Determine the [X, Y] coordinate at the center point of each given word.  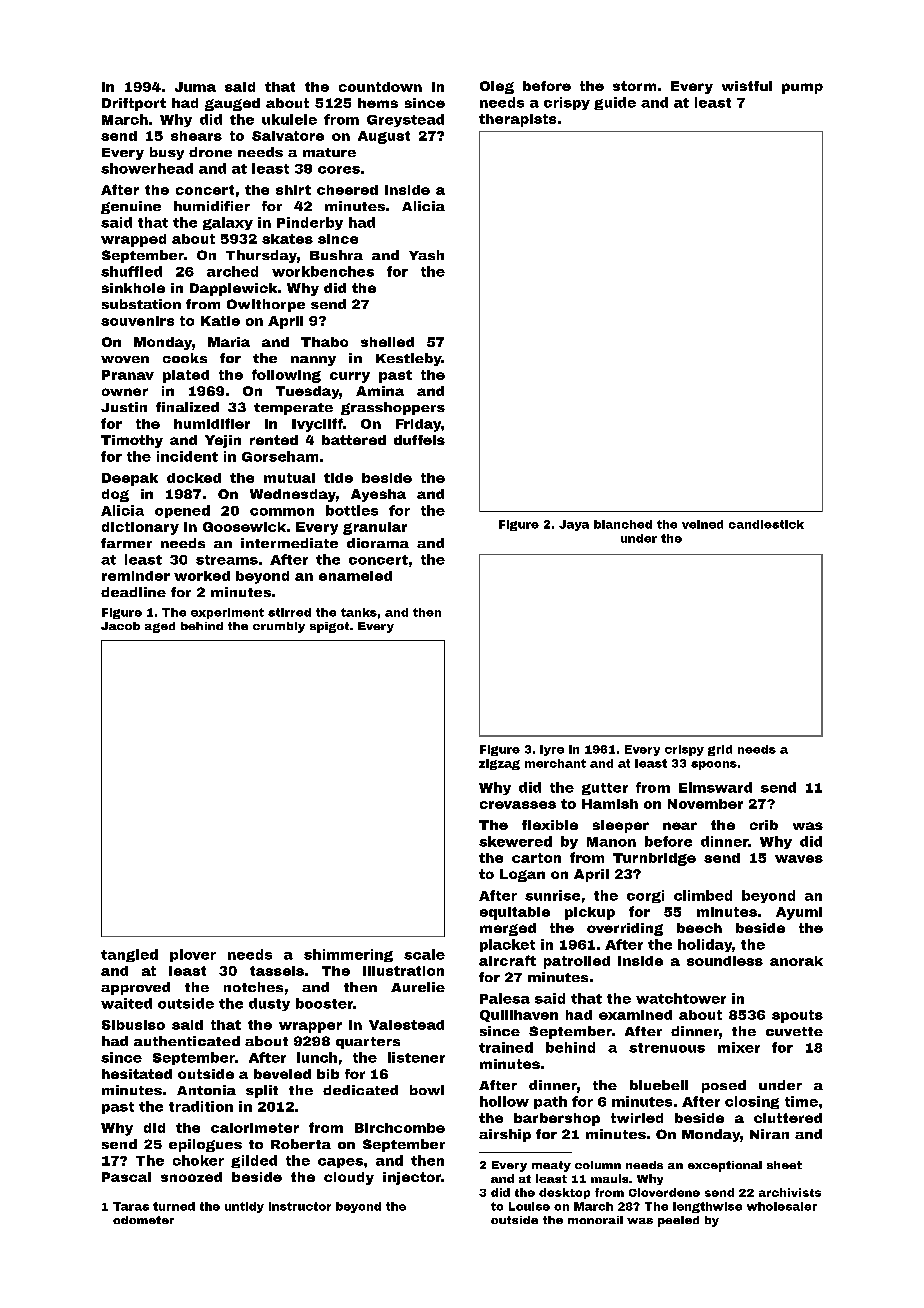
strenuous [667, 1048]
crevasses [518, 805]
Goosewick [244, 527]
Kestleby [409, 359]
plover [193, 955]
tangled [129, 955]
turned [174, 1206]
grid [720, 750]
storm [634, 86]
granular [375, 528]
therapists [517, 120]
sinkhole [133, 288]
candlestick [766, 524]
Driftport [134, 104]
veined [702, 524]
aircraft [507, 960]
